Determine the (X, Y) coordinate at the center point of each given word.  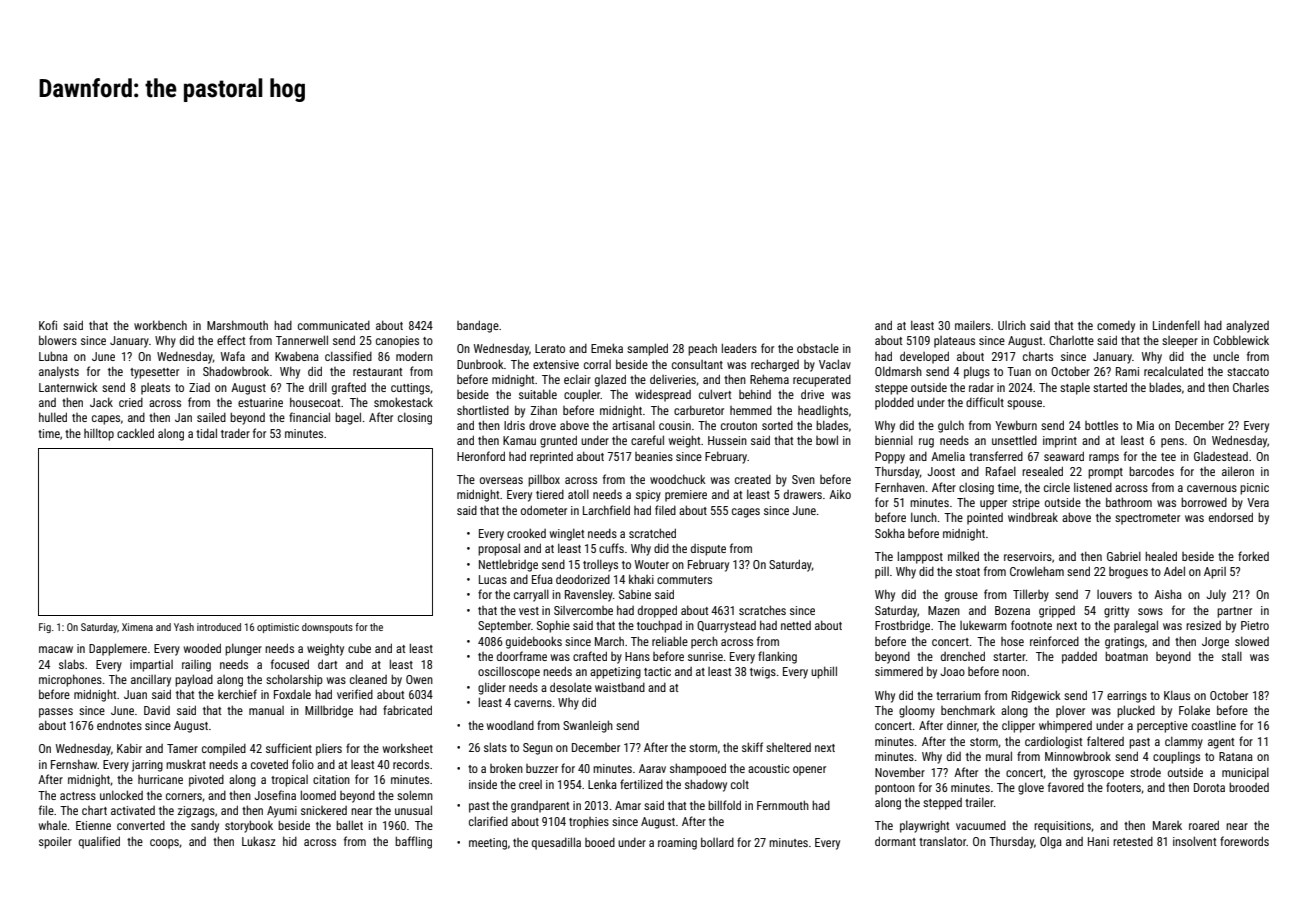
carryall (531, 596)
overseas (501, 480)
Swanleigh (588, 726)
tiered (550, 494)
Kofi (48, 325)
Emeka (607, 348)
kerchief (237, 694)
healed (1161, 556)
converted (141, 825)
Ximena (137, 627)
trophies (589, 823)
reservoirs (1028, 556)
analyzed (1247, 326)
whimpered (1065, 727)
